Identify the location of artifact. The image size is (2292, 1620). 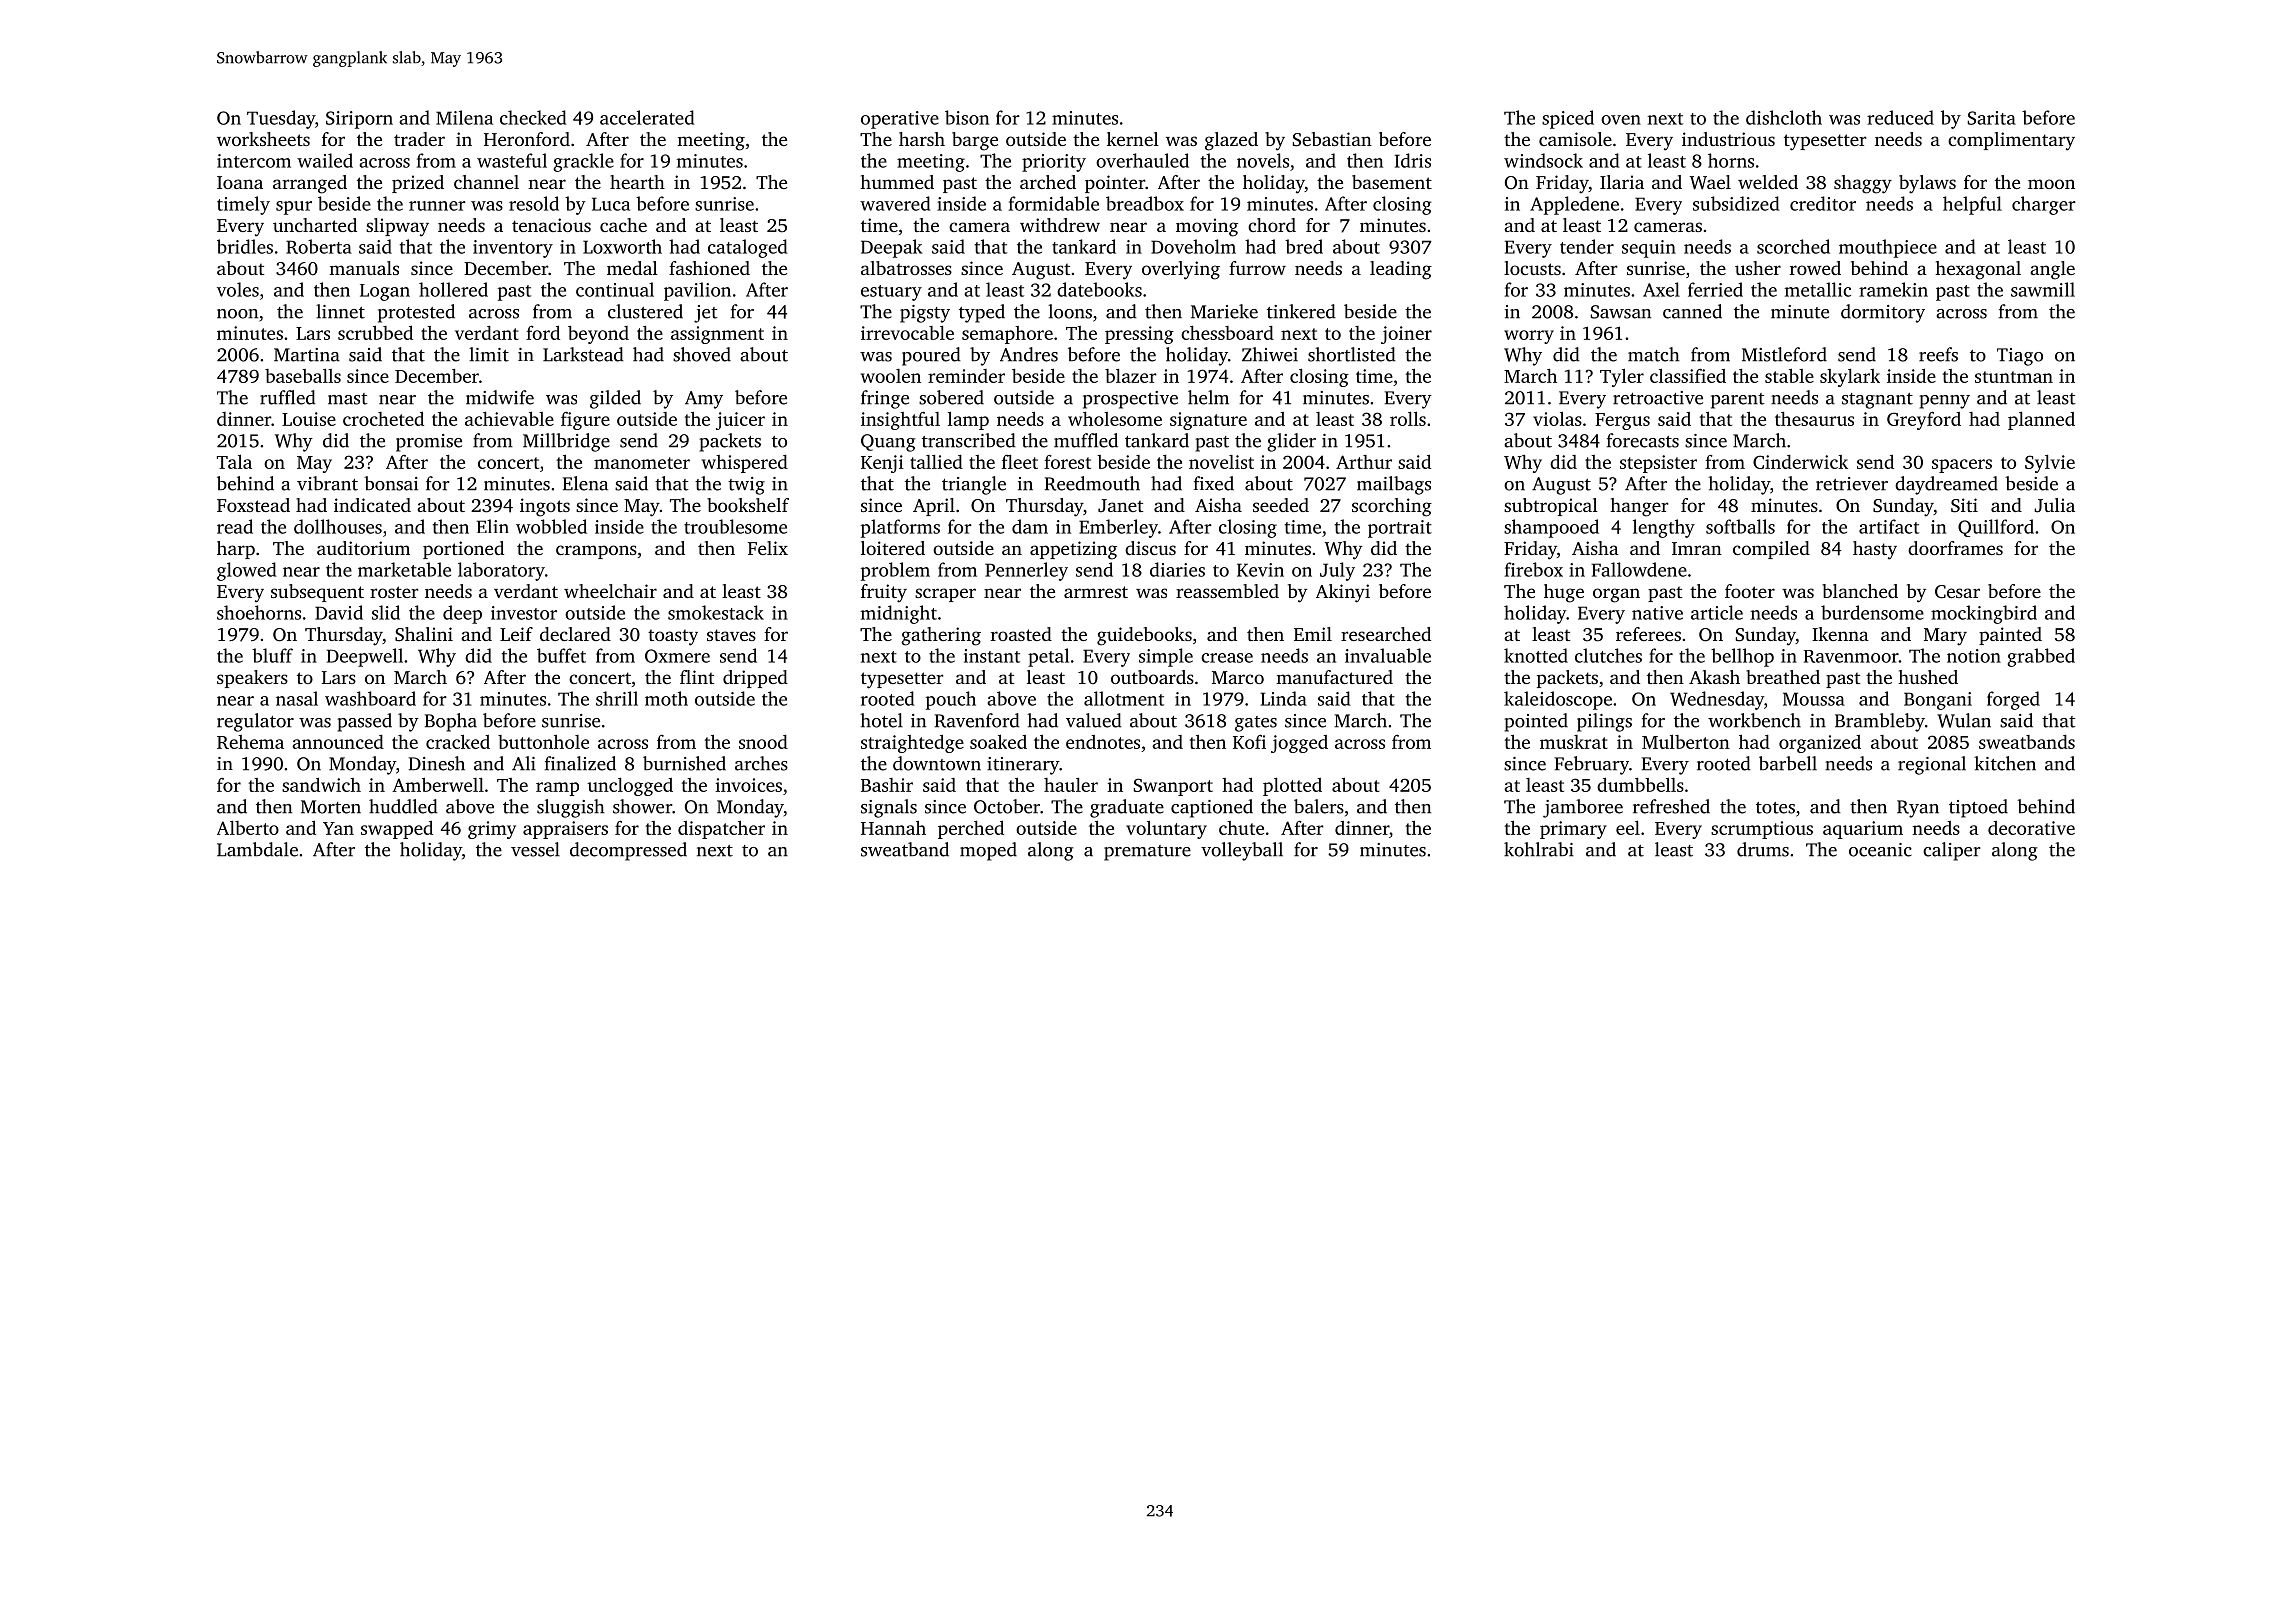
(1889, 526).
